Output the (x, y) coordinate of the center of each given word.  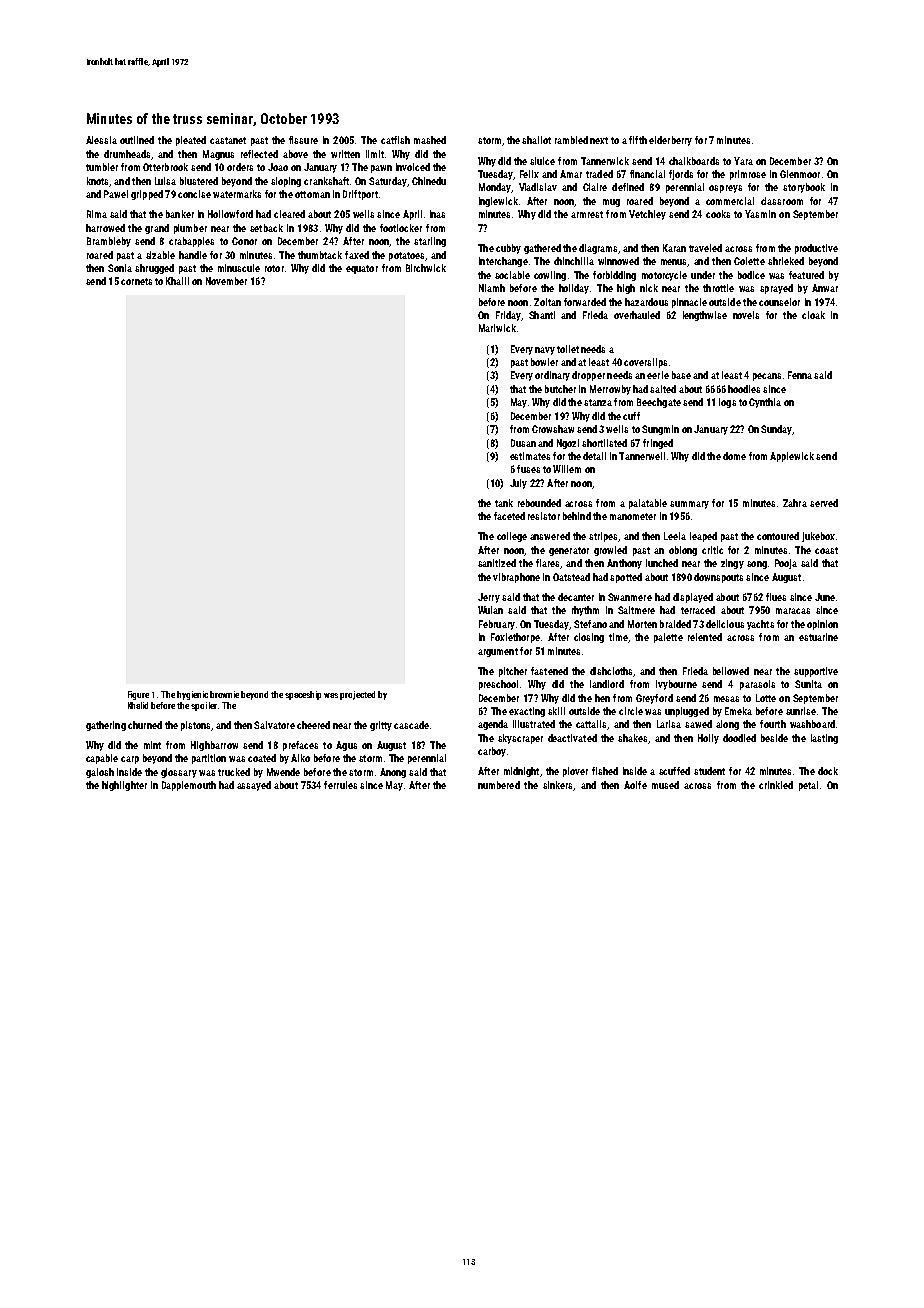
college (512, 537)
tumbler (102, 167)
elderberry (670, 141)
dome (734, 456)
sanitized (497, 563)
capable (102, 759)
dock (828, 771)
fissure (303, 140)
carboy (492, 752)
